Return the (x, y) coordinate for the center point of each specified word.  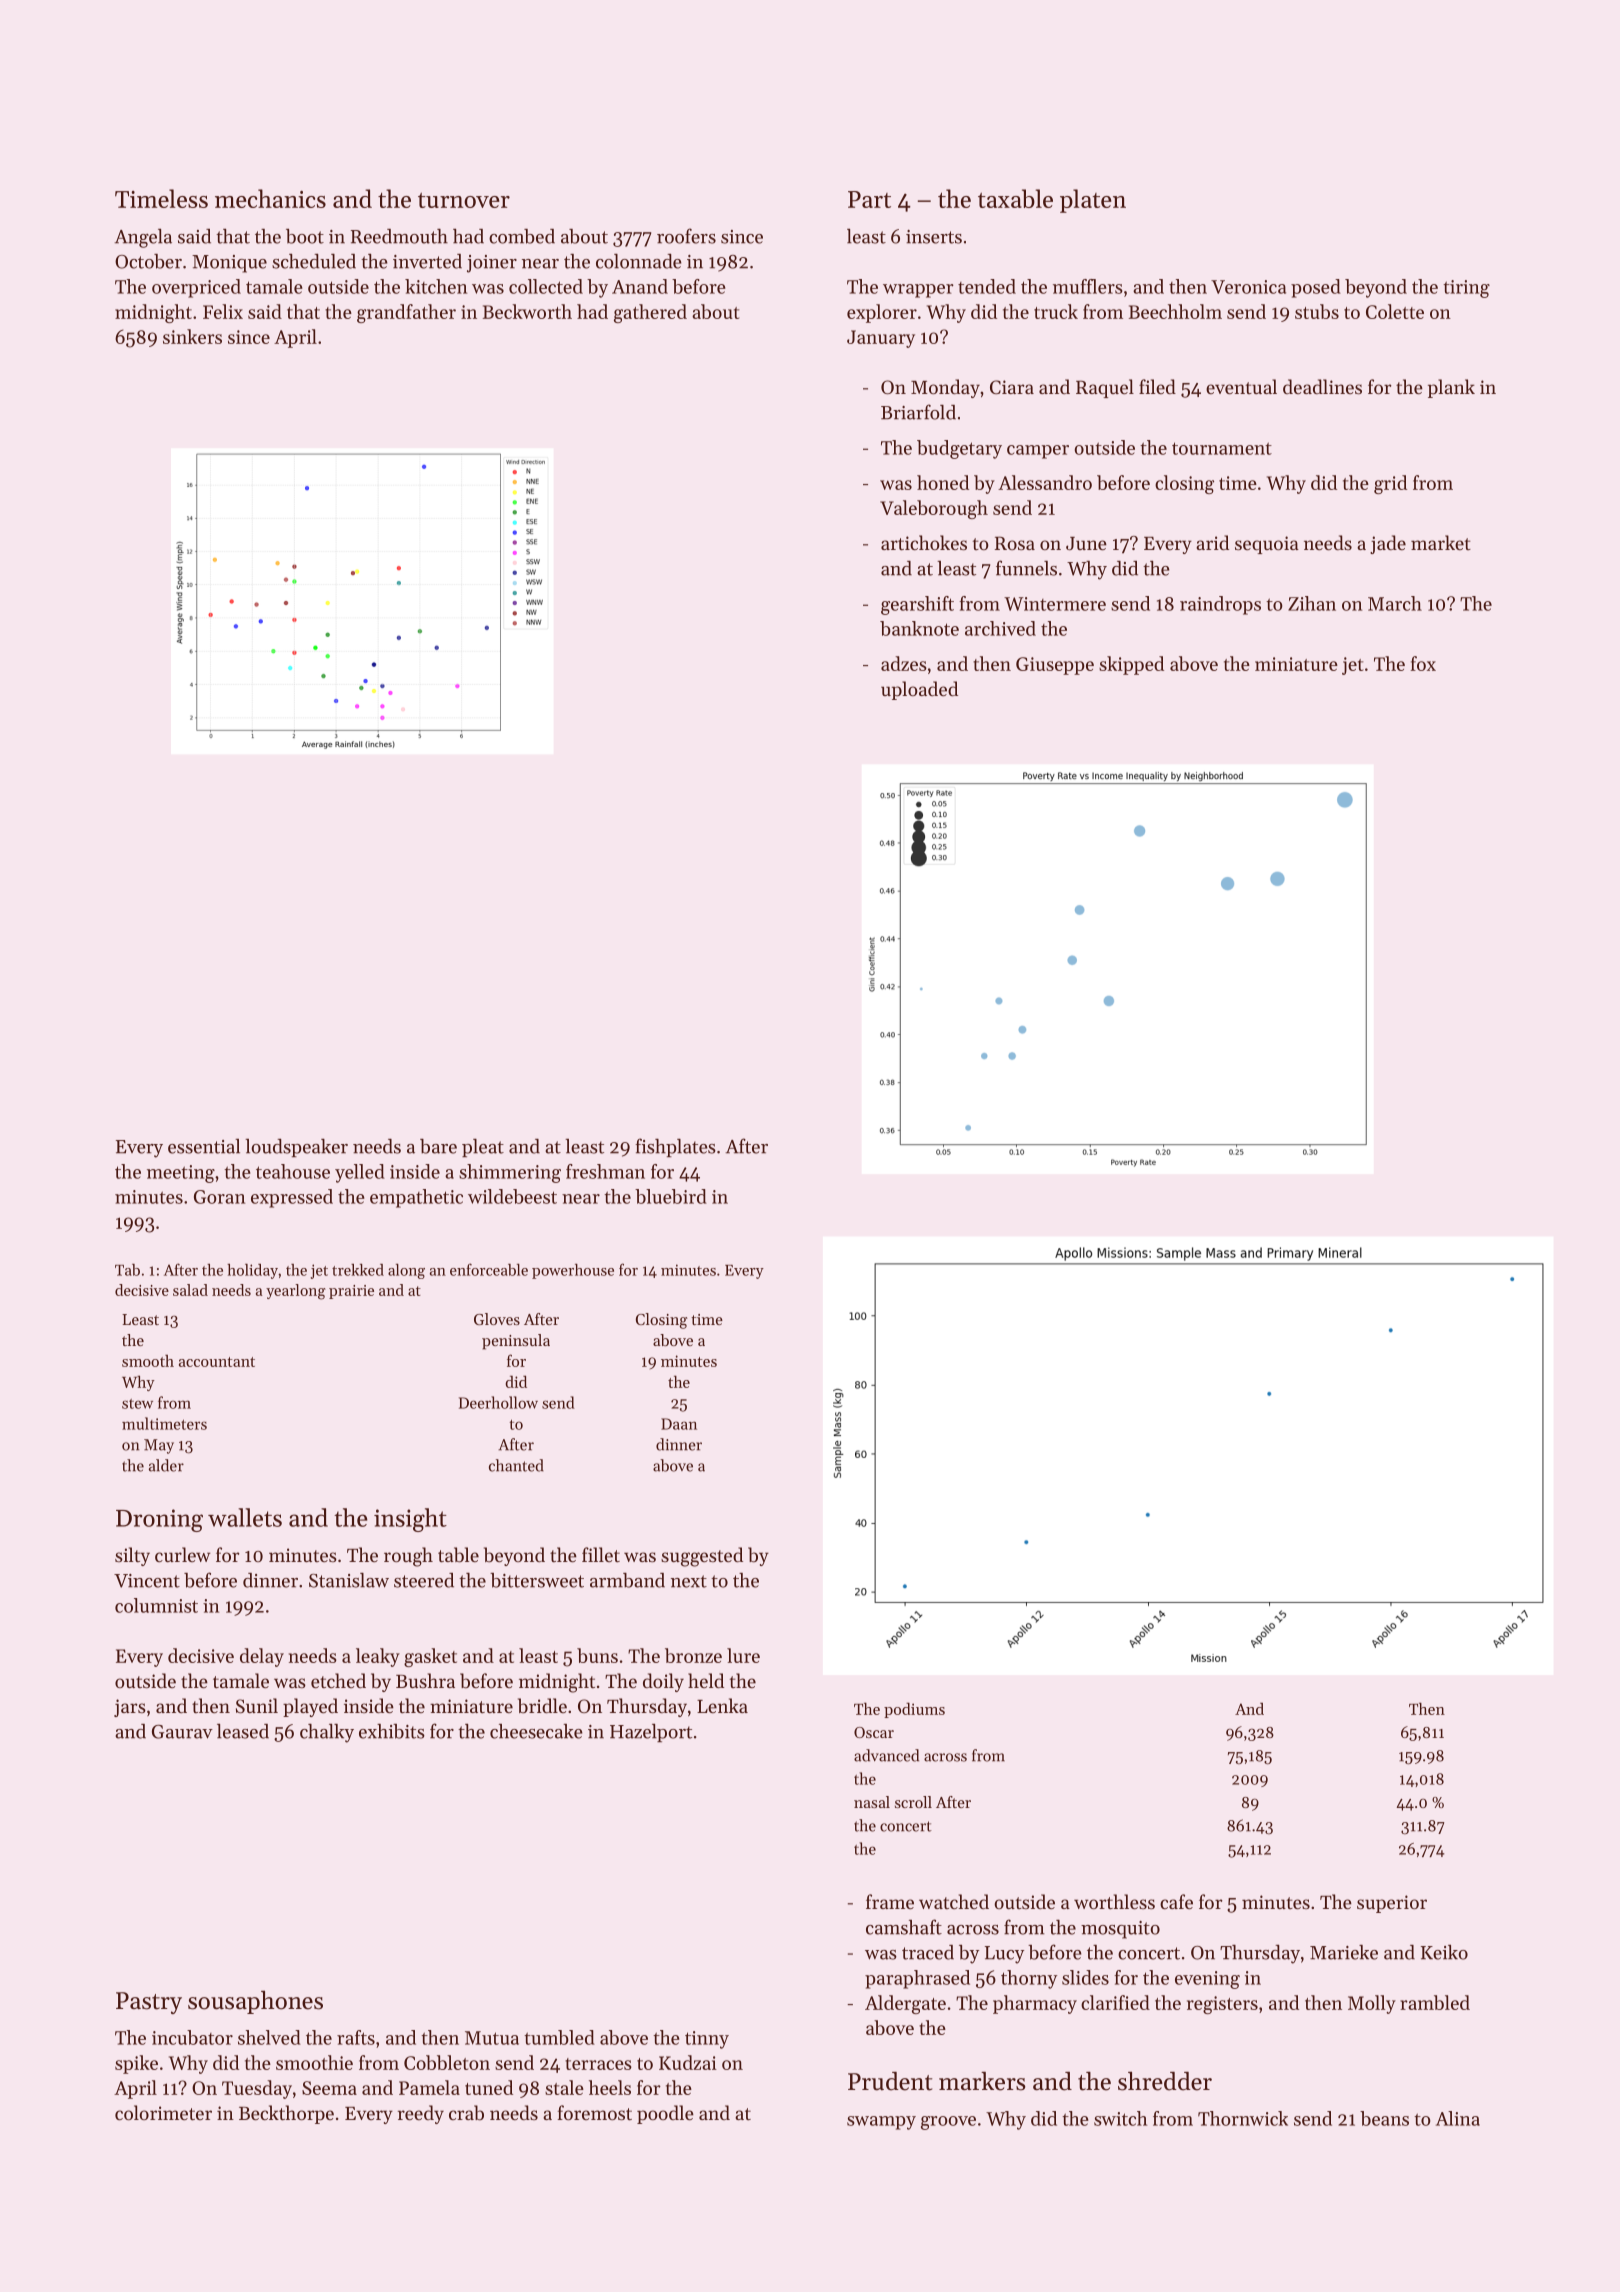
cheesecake (536, 1731)
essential (204, 1146)
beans (1384, 2118)
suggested (702, 1557)
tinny (707, 2040)
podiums (914, 1710)
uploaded (919, 690)
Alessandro (1045, 482)
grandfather (406, 313)
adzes (904, 663)
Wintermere (1055, 604)
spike (136, 2064)
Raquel (1105, 388)
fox (1423, 663)
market (1441, 542)
